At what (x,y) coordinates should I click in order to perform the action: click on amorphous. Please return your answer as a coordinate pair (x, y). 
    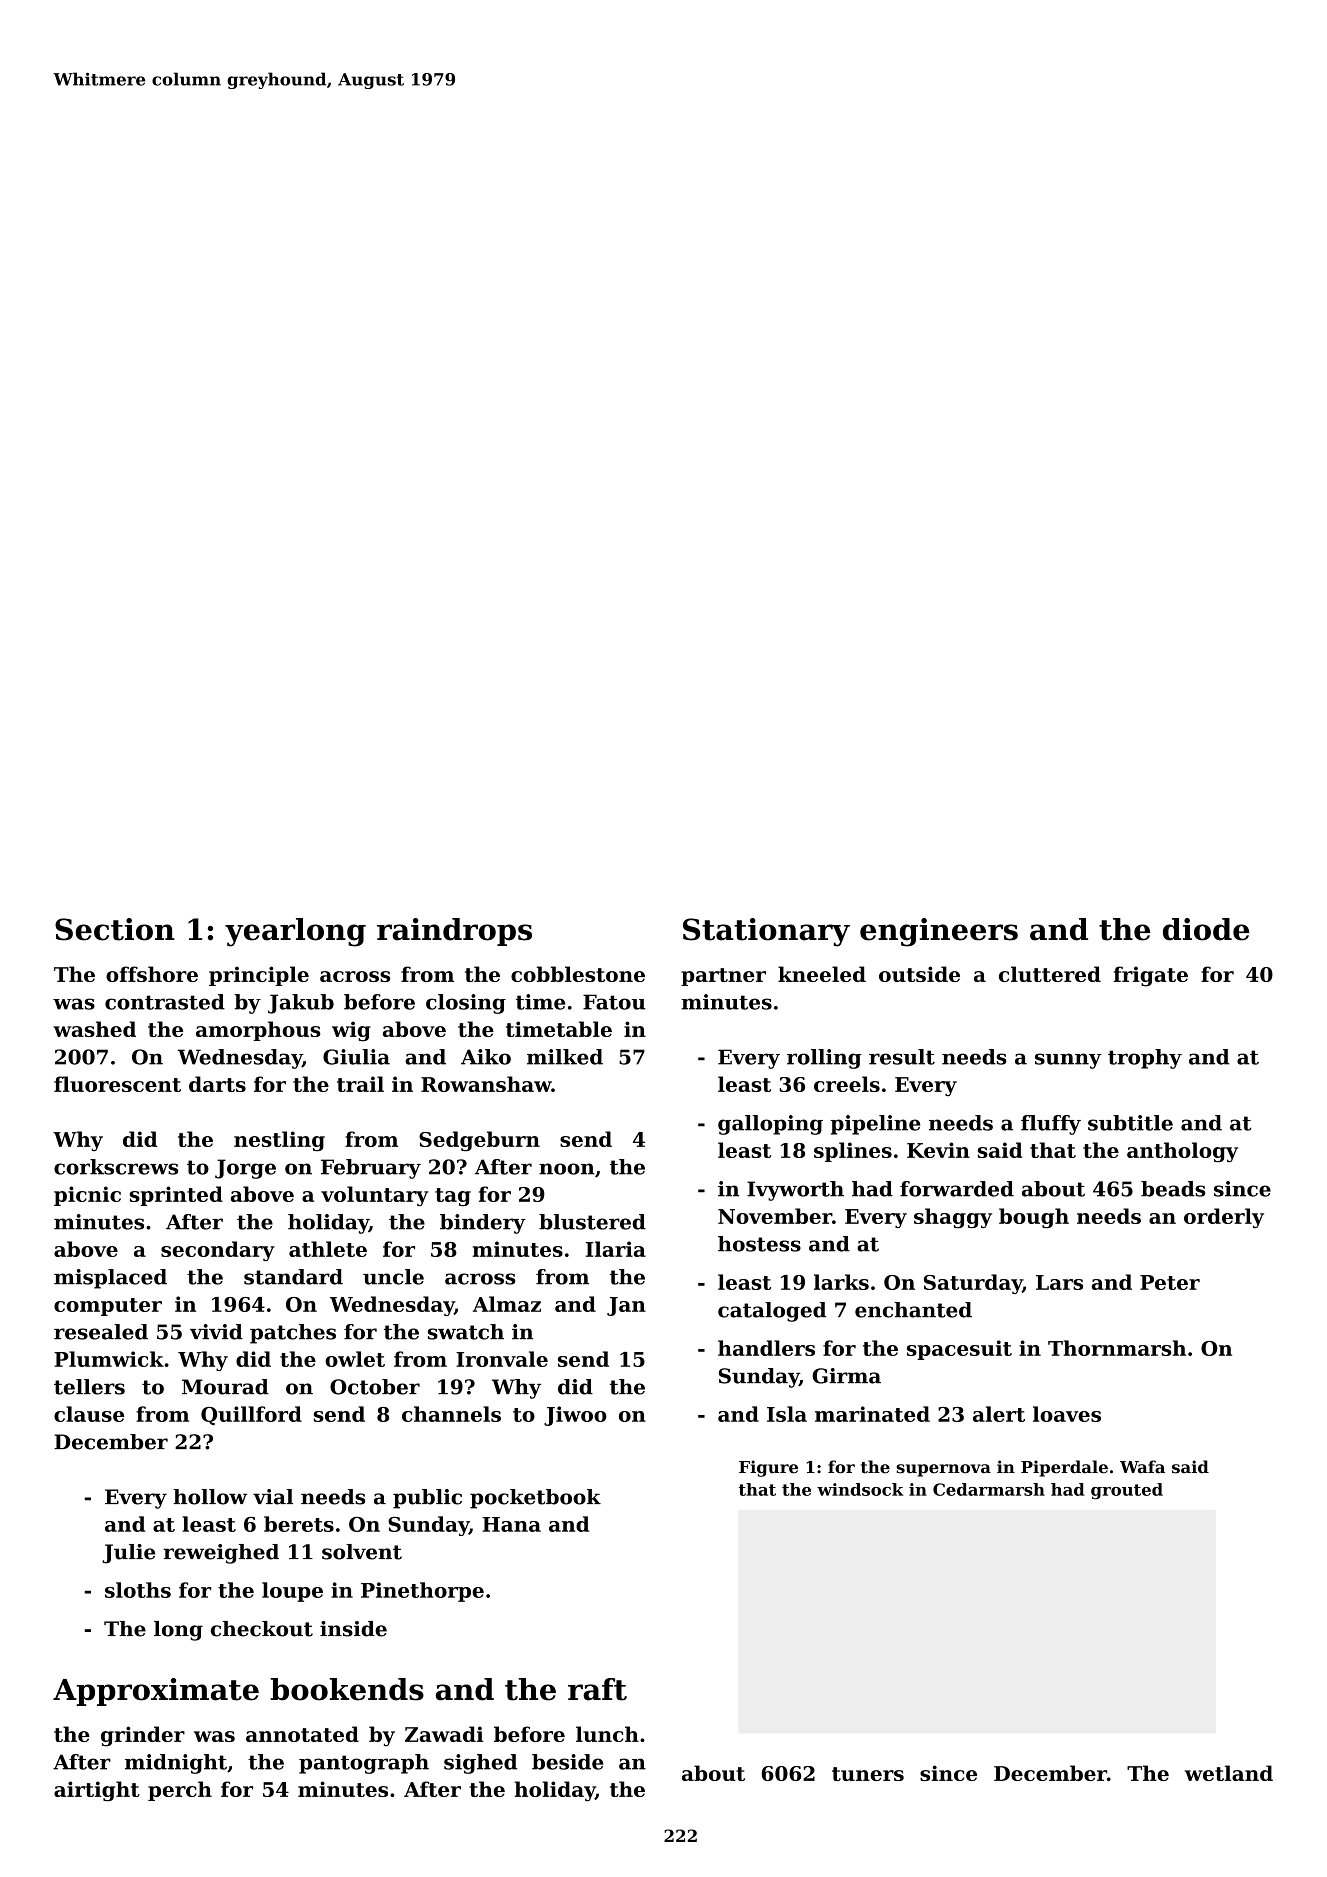
    Looking at the image, I should click on (258, 1031).
